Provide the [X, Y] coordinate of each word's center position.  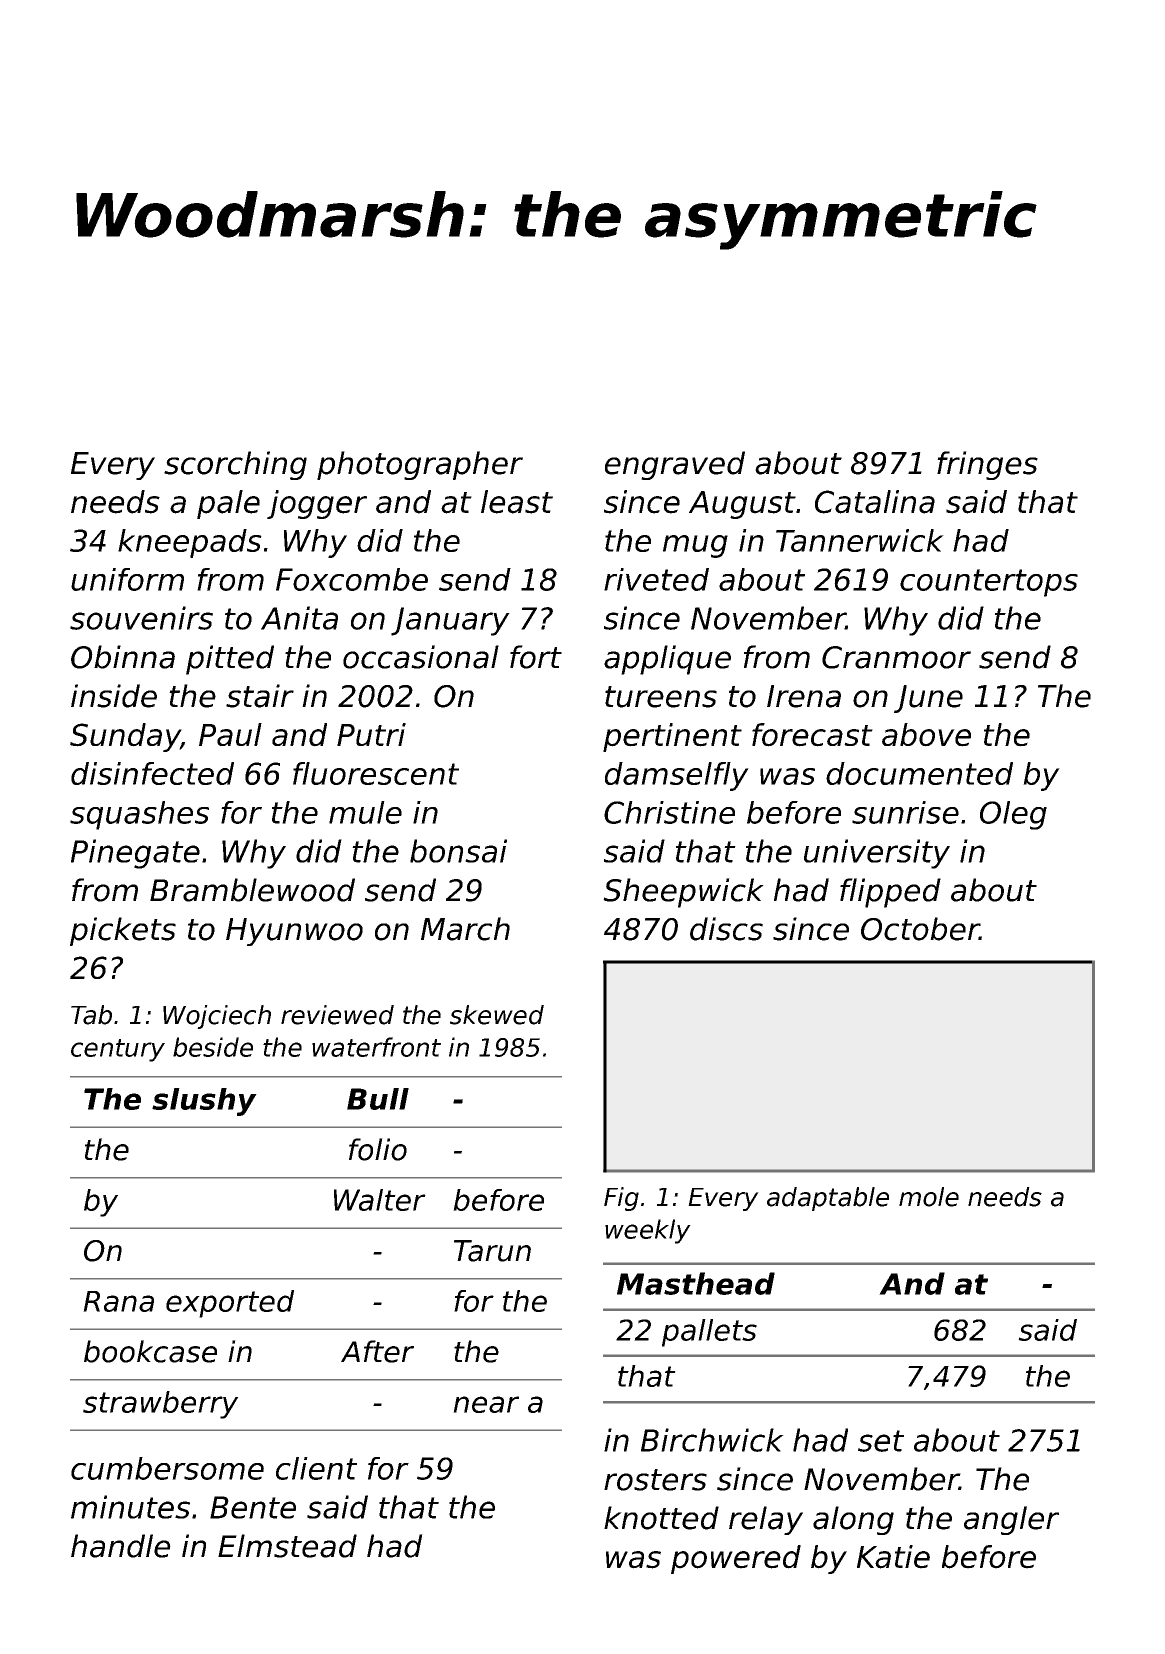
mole [929, 1197]
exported [230, 1304]
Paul [230, 734]
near [486, 1404]
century [118, 1050]
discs [726, 929]
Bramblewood [252, 890]
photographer [420, 465]
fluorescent [376, 773]
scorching [235, 465]
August [742, 505]
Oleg [1013, 815]
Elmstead [287, 1546]
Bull [378, 1099]
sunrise [905, 812]
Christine [669, 812]
